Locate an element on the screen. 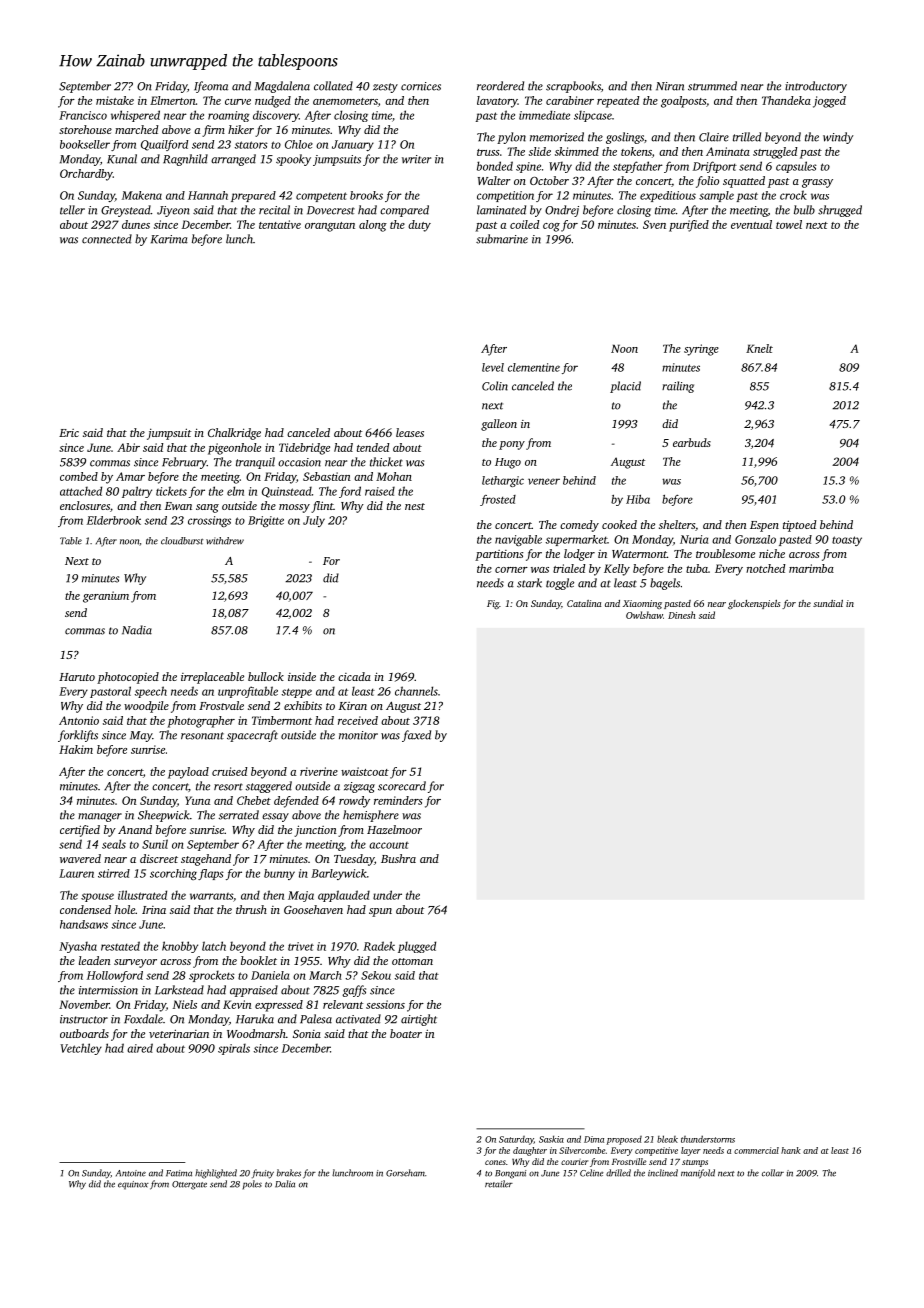 This screenshot has width=924, height=1308. thicket is located at coordinates (386, 462).
